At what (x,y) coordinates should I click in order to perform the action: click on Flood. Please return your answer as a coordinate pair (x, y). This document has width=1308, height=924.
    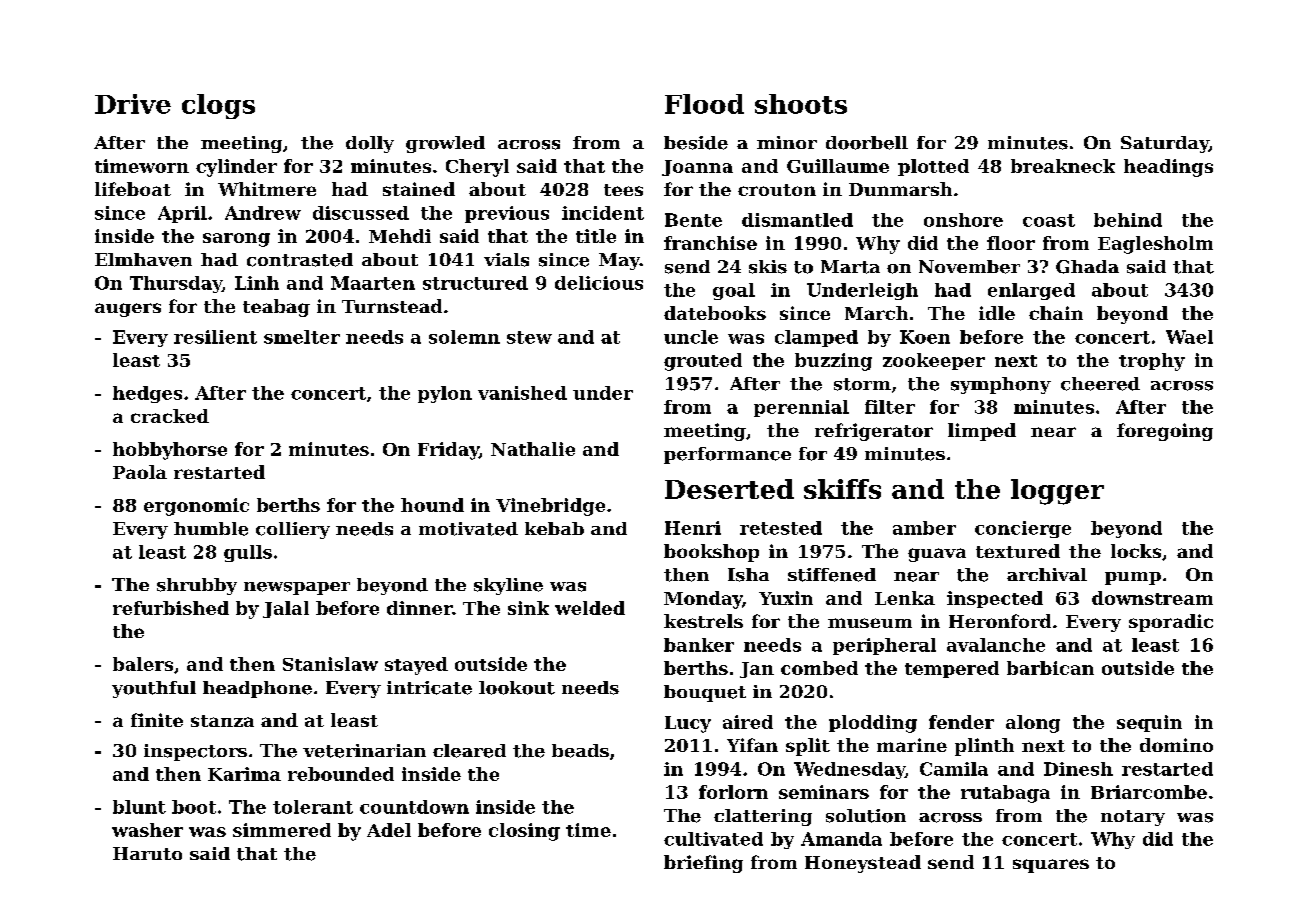
    Looking at the image, I should click on (704, 104).
